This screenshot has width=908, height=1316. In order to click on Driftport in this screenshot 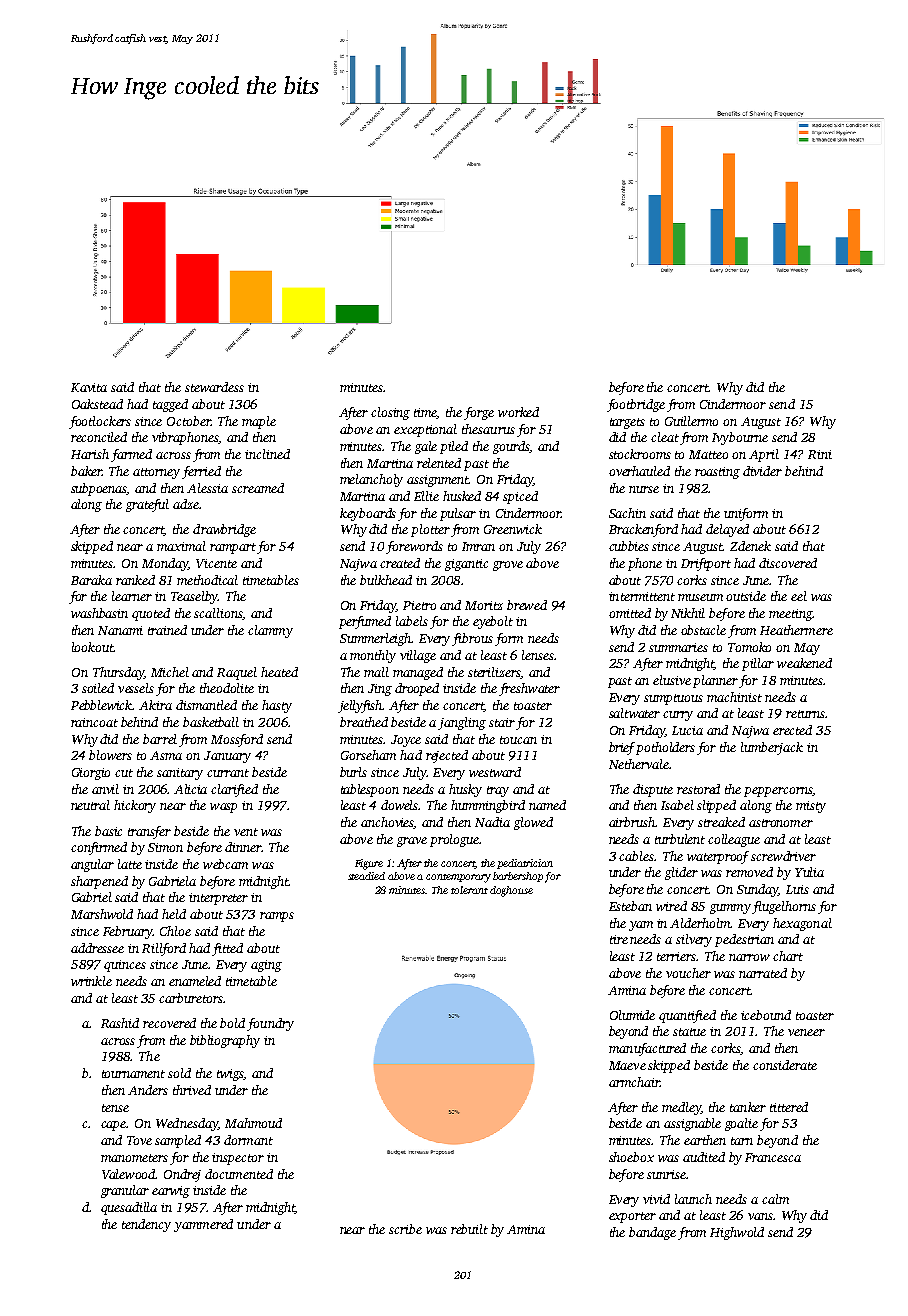, I will do `click(706, 564)`.
